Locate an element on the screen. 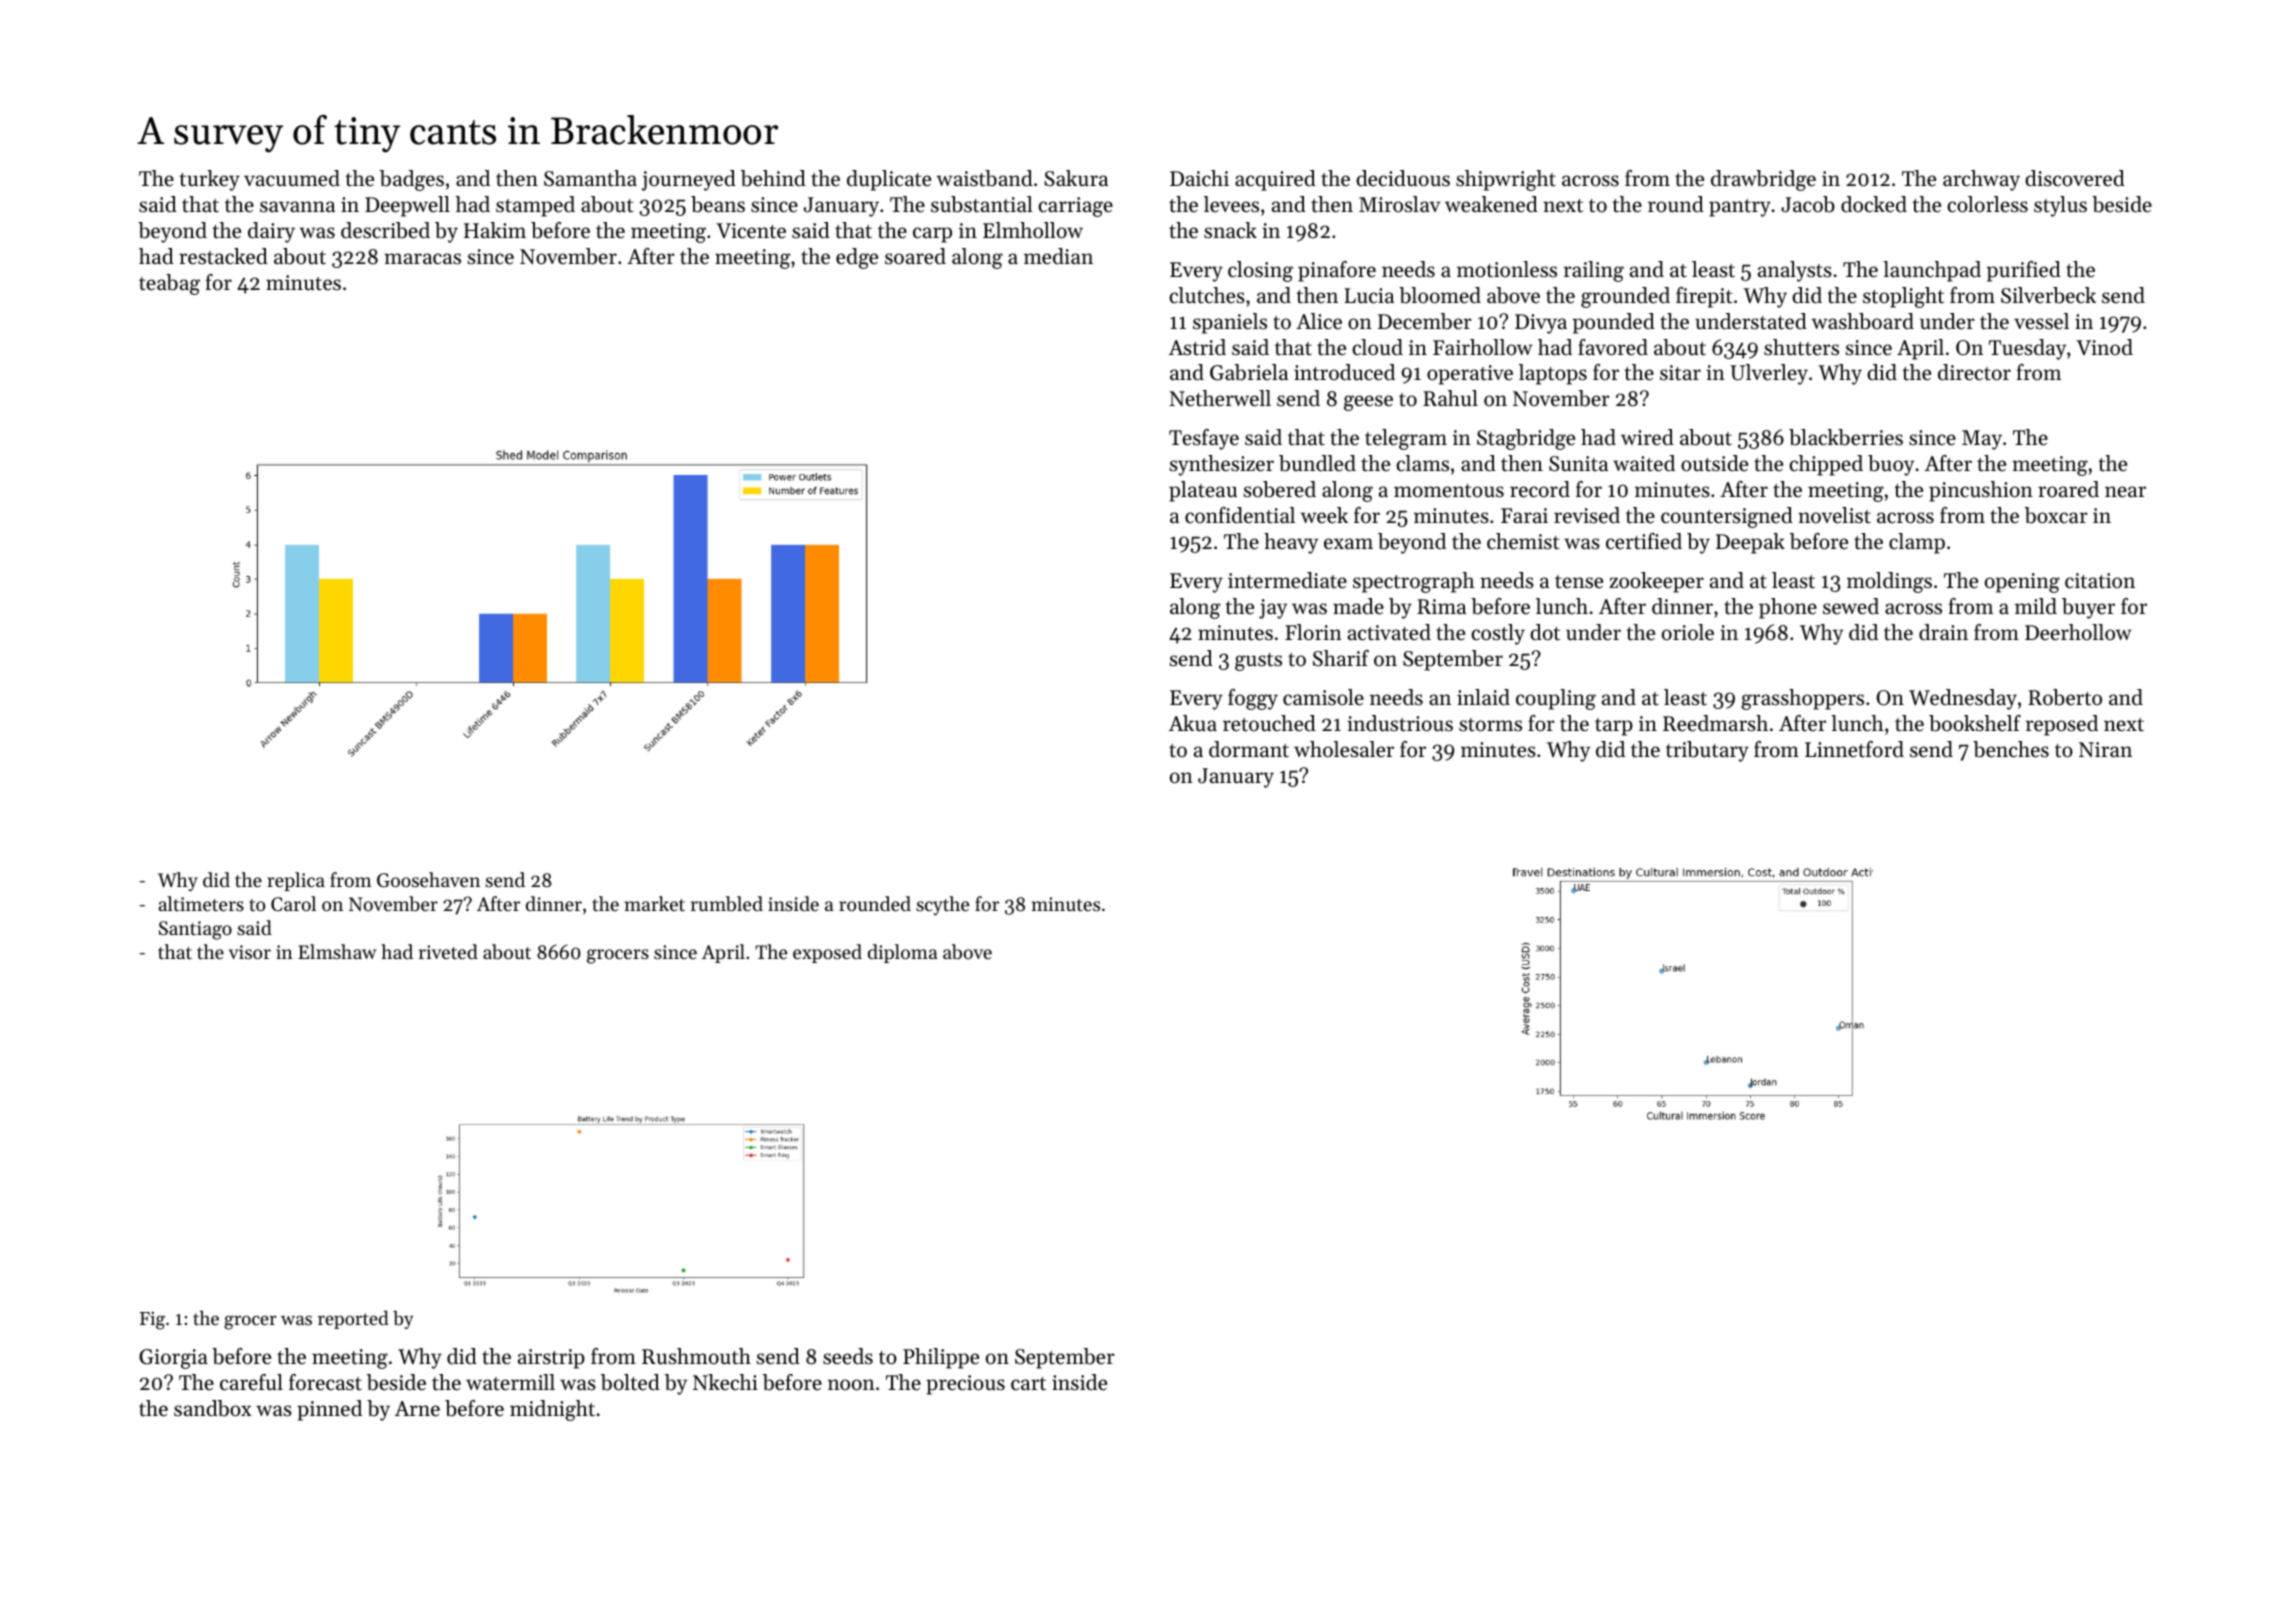  waistband is located at coordinates (984, 178).
